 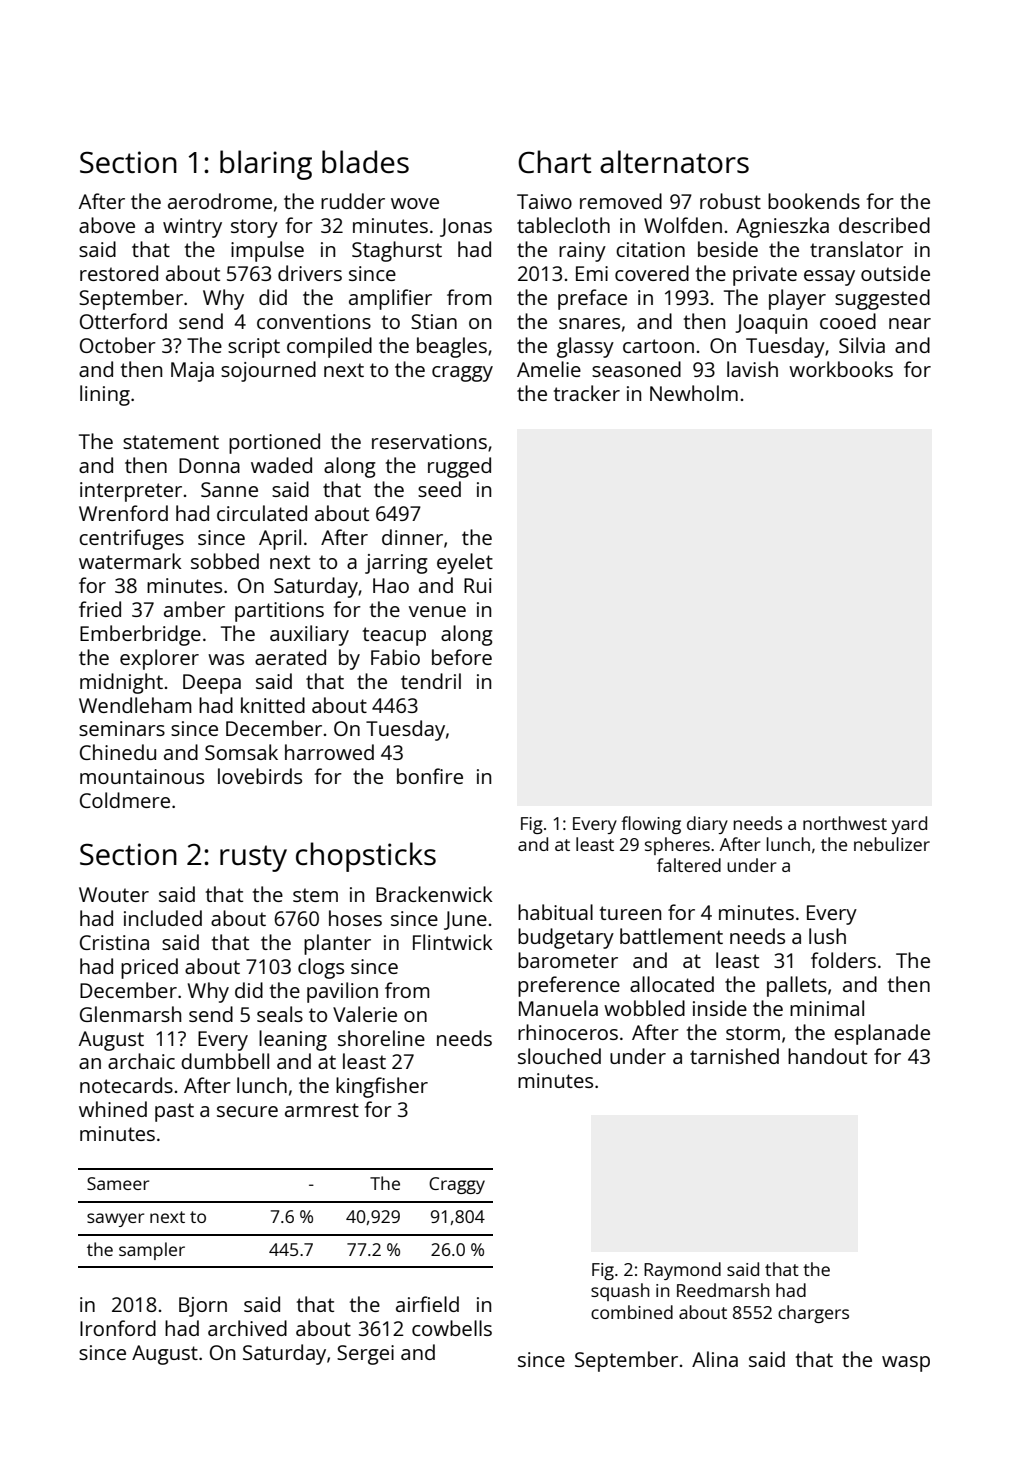 I want to click on aerodrome, so click(x=220, y=201).
